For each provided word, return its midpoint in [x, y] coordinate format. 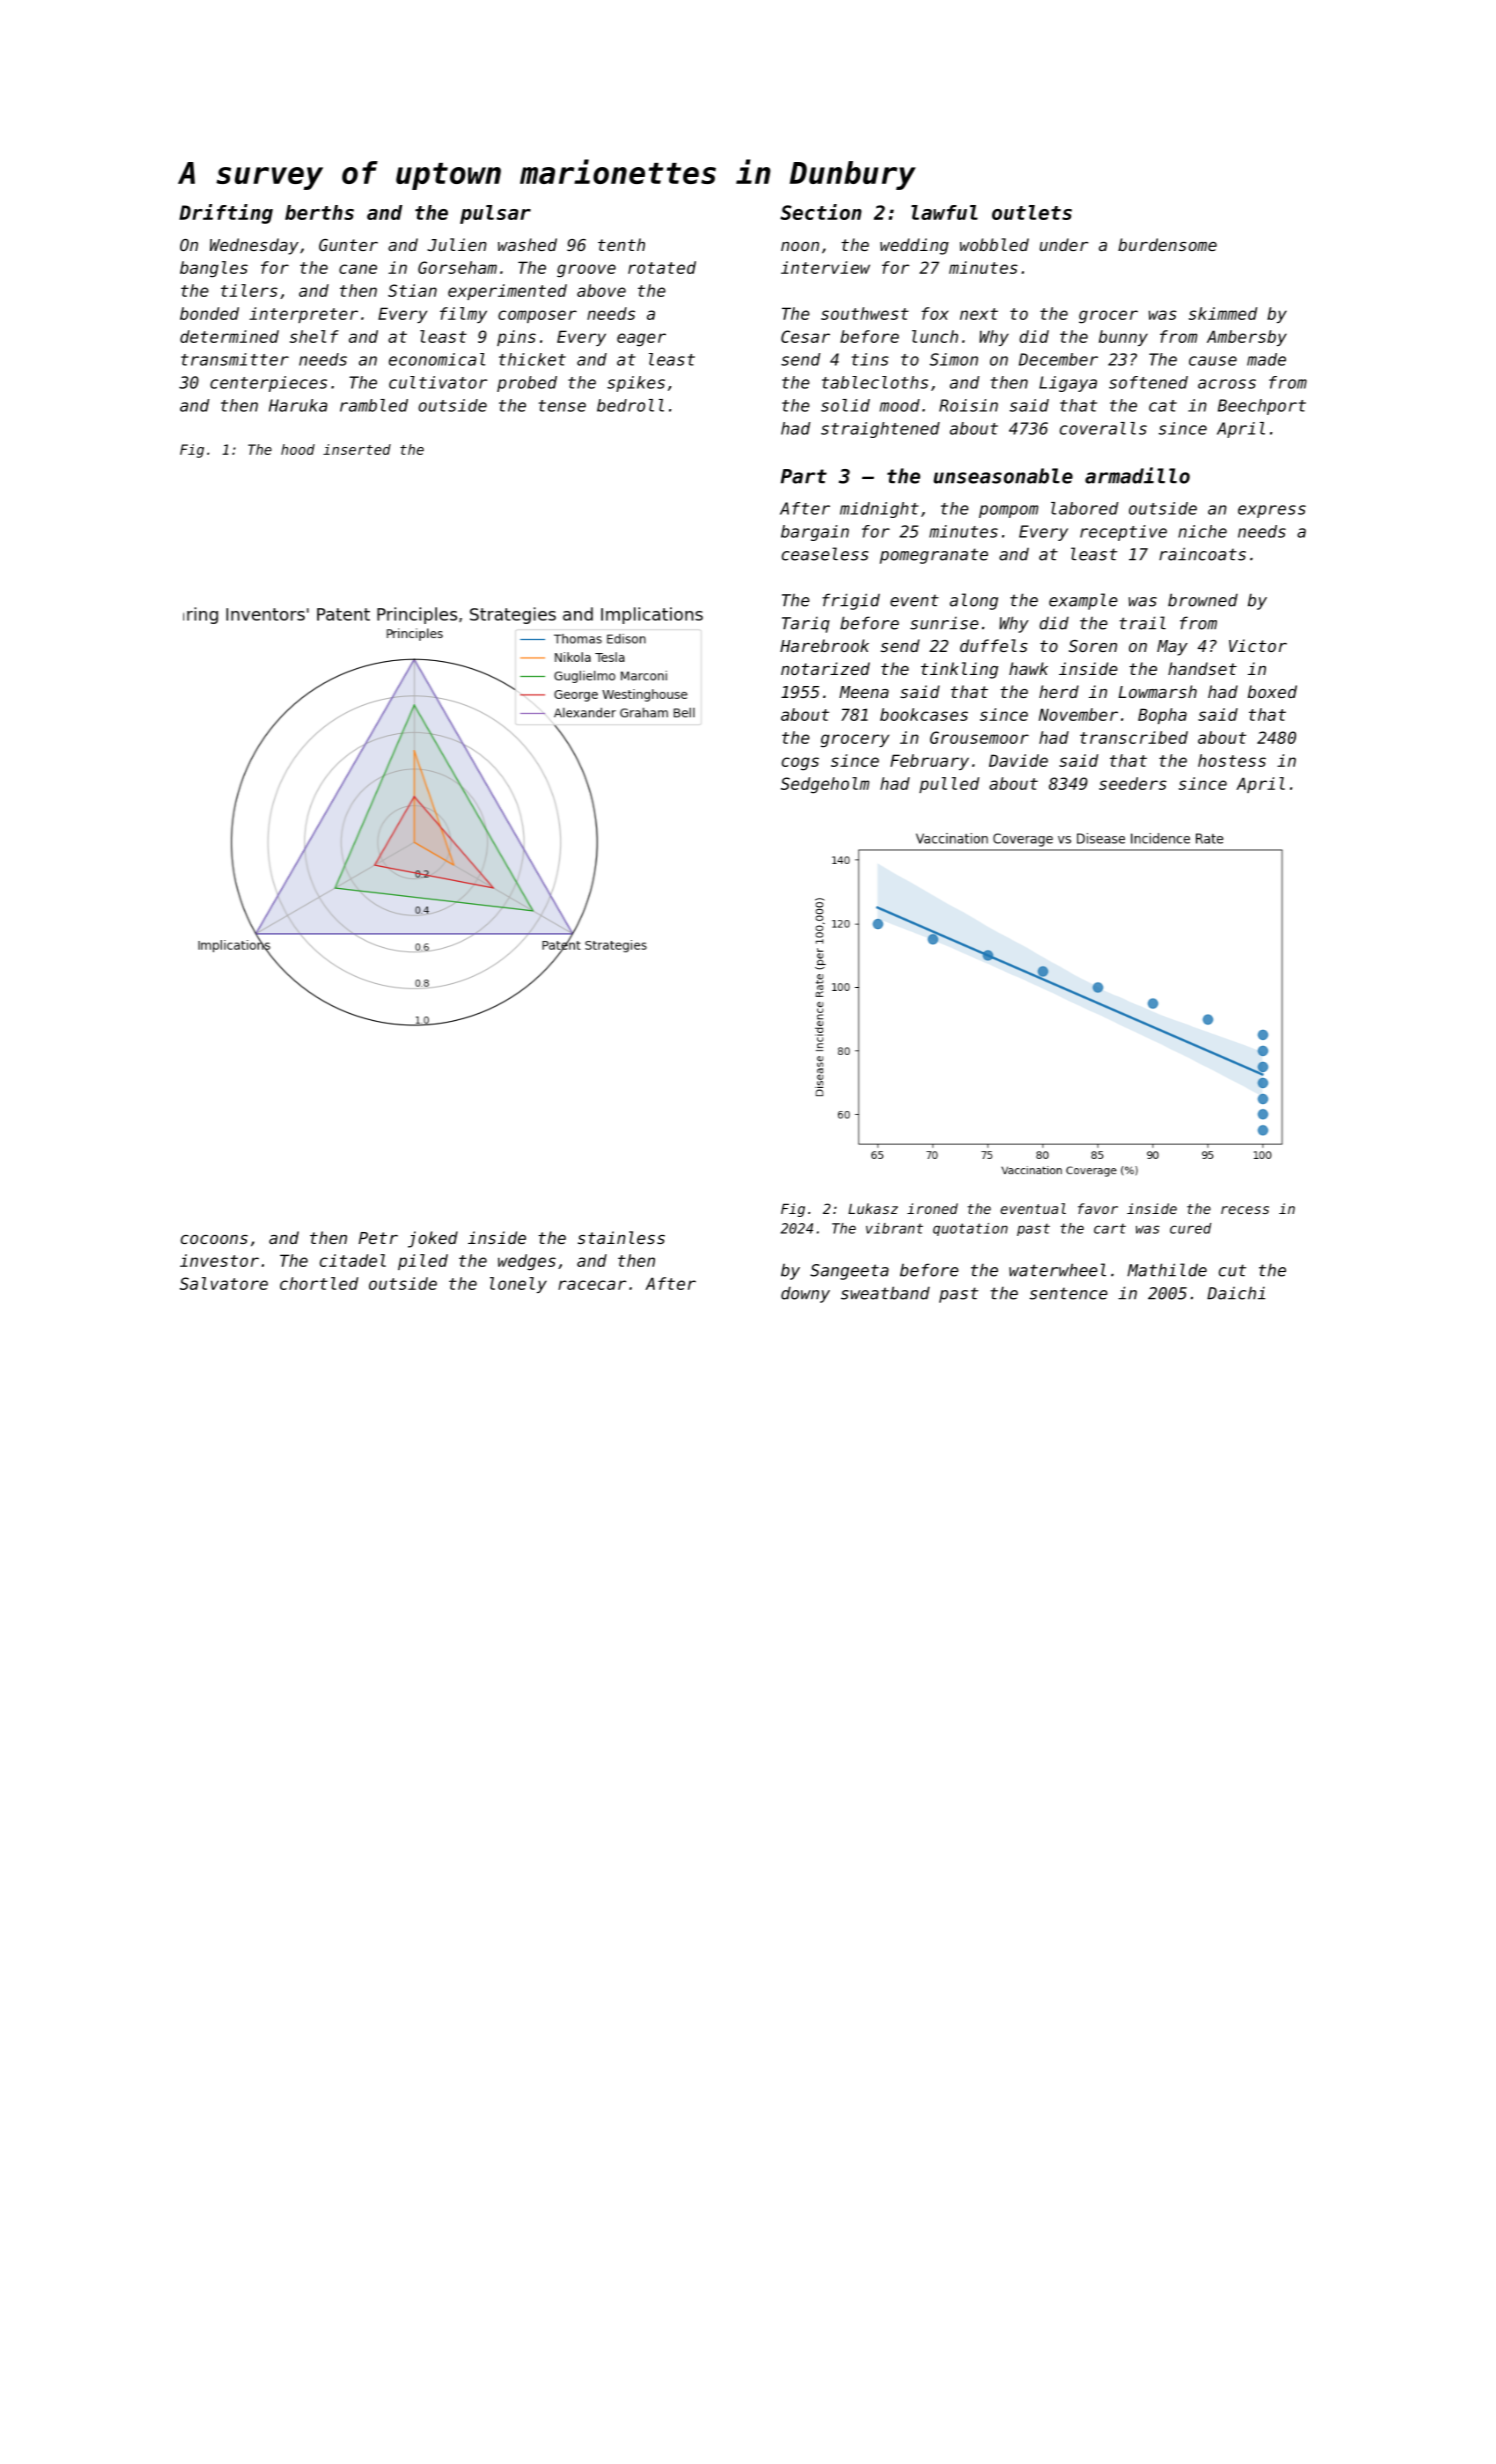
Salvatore [224, 1283]
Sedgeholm [825, 785]
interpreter [303, 315]
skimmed [1223, 313]
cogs [800, 764]
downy [805, 1294]
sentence [1069, 1293]
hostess [1232, 760]
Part [804, 476]
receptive [1123, 533]
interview [825, 267]
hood [298, 449]
